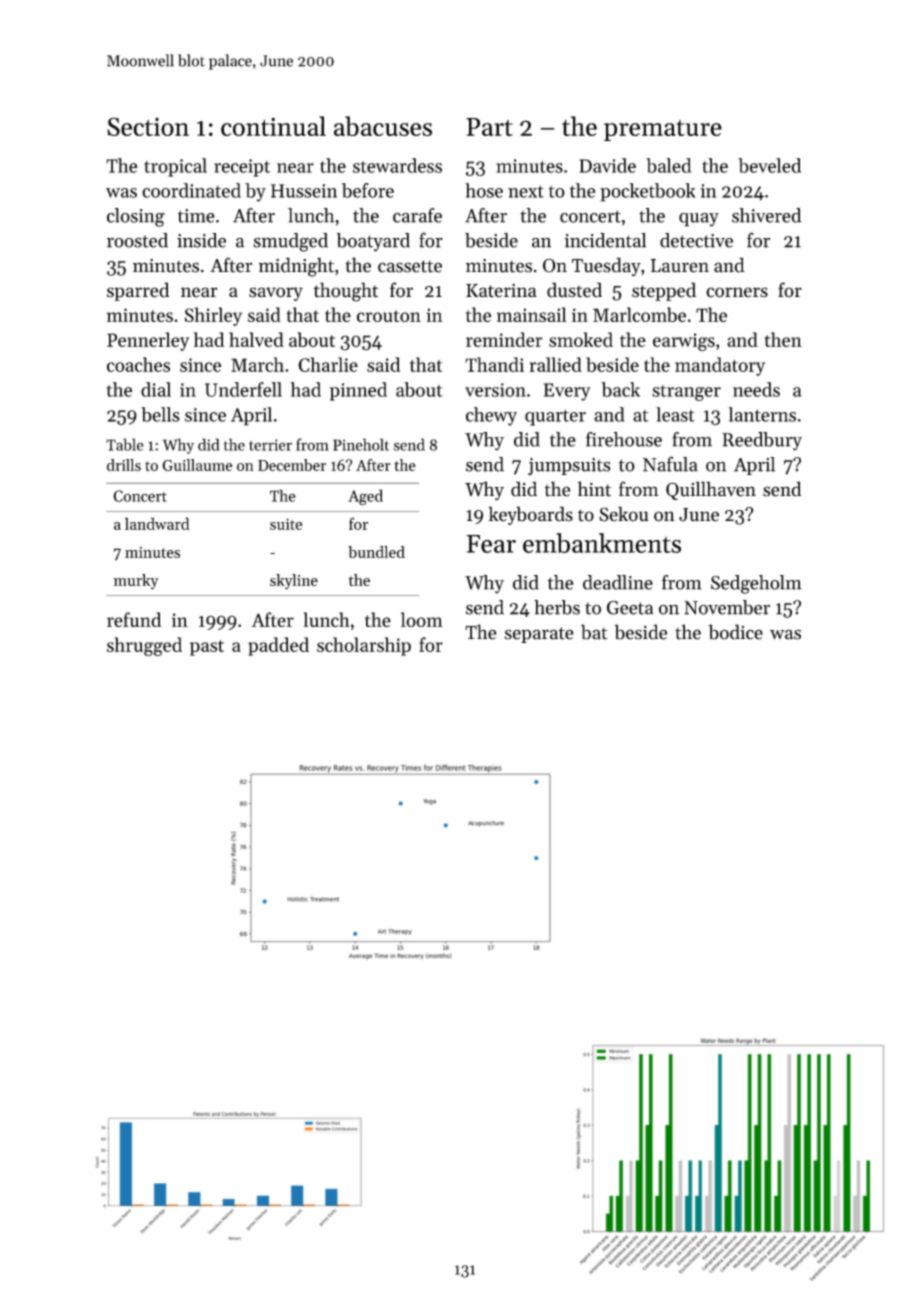  I want to click on terrier, so click(270, 445).
